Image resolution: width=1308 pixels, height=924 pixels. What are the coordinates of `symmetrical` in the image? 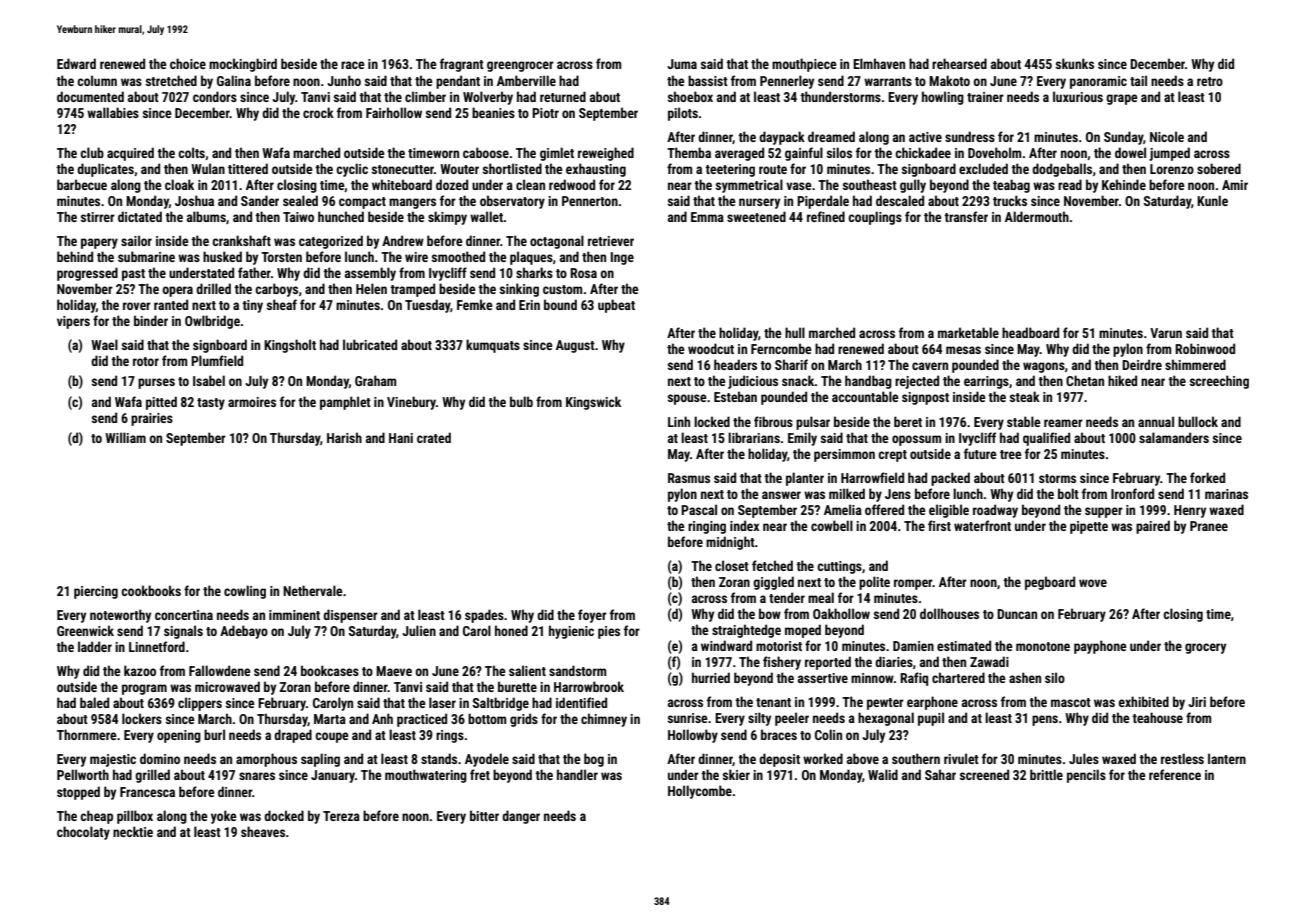 It's located at (749, 186).
